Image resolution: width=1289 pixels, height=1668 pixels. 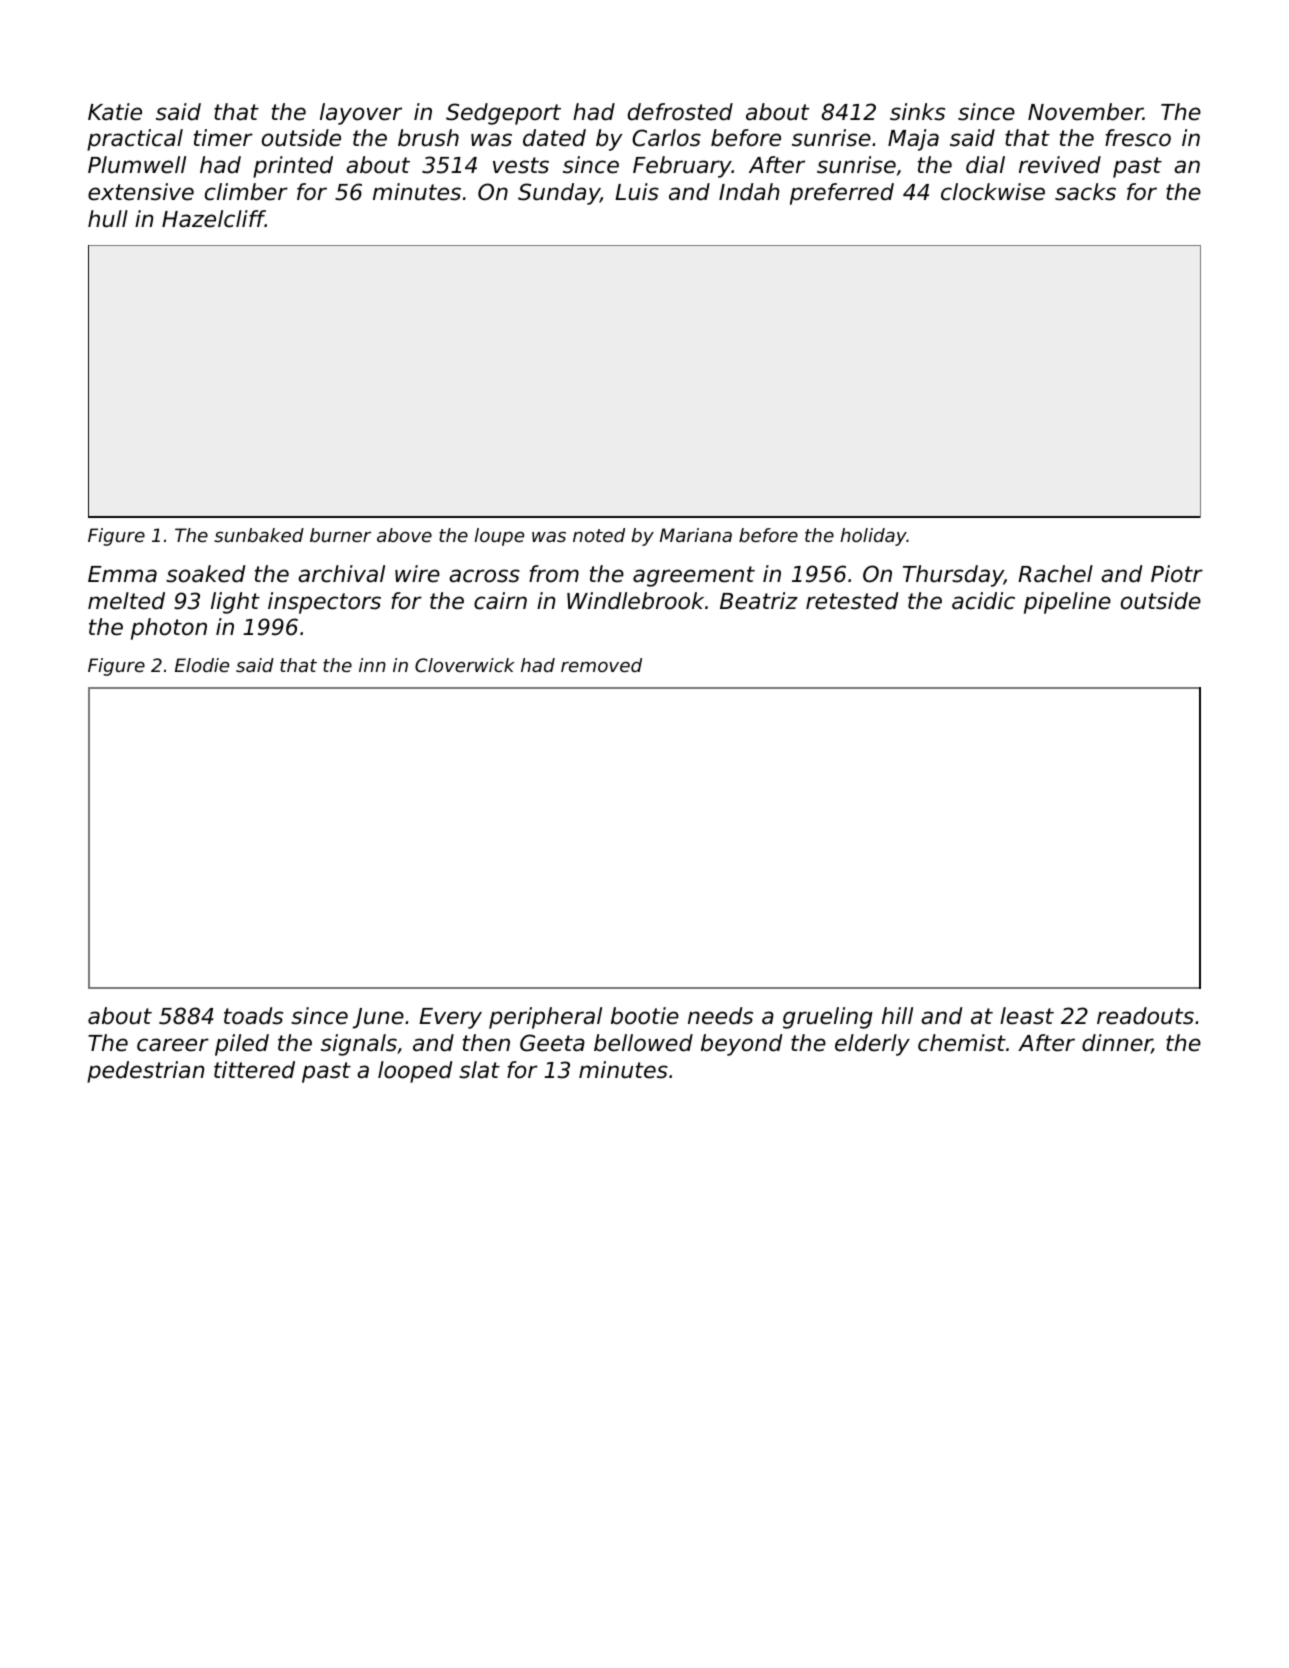 What do you see at coordinates (361, 114) in the screenshot?
I see `layover` at bounding box center [361, 114].
